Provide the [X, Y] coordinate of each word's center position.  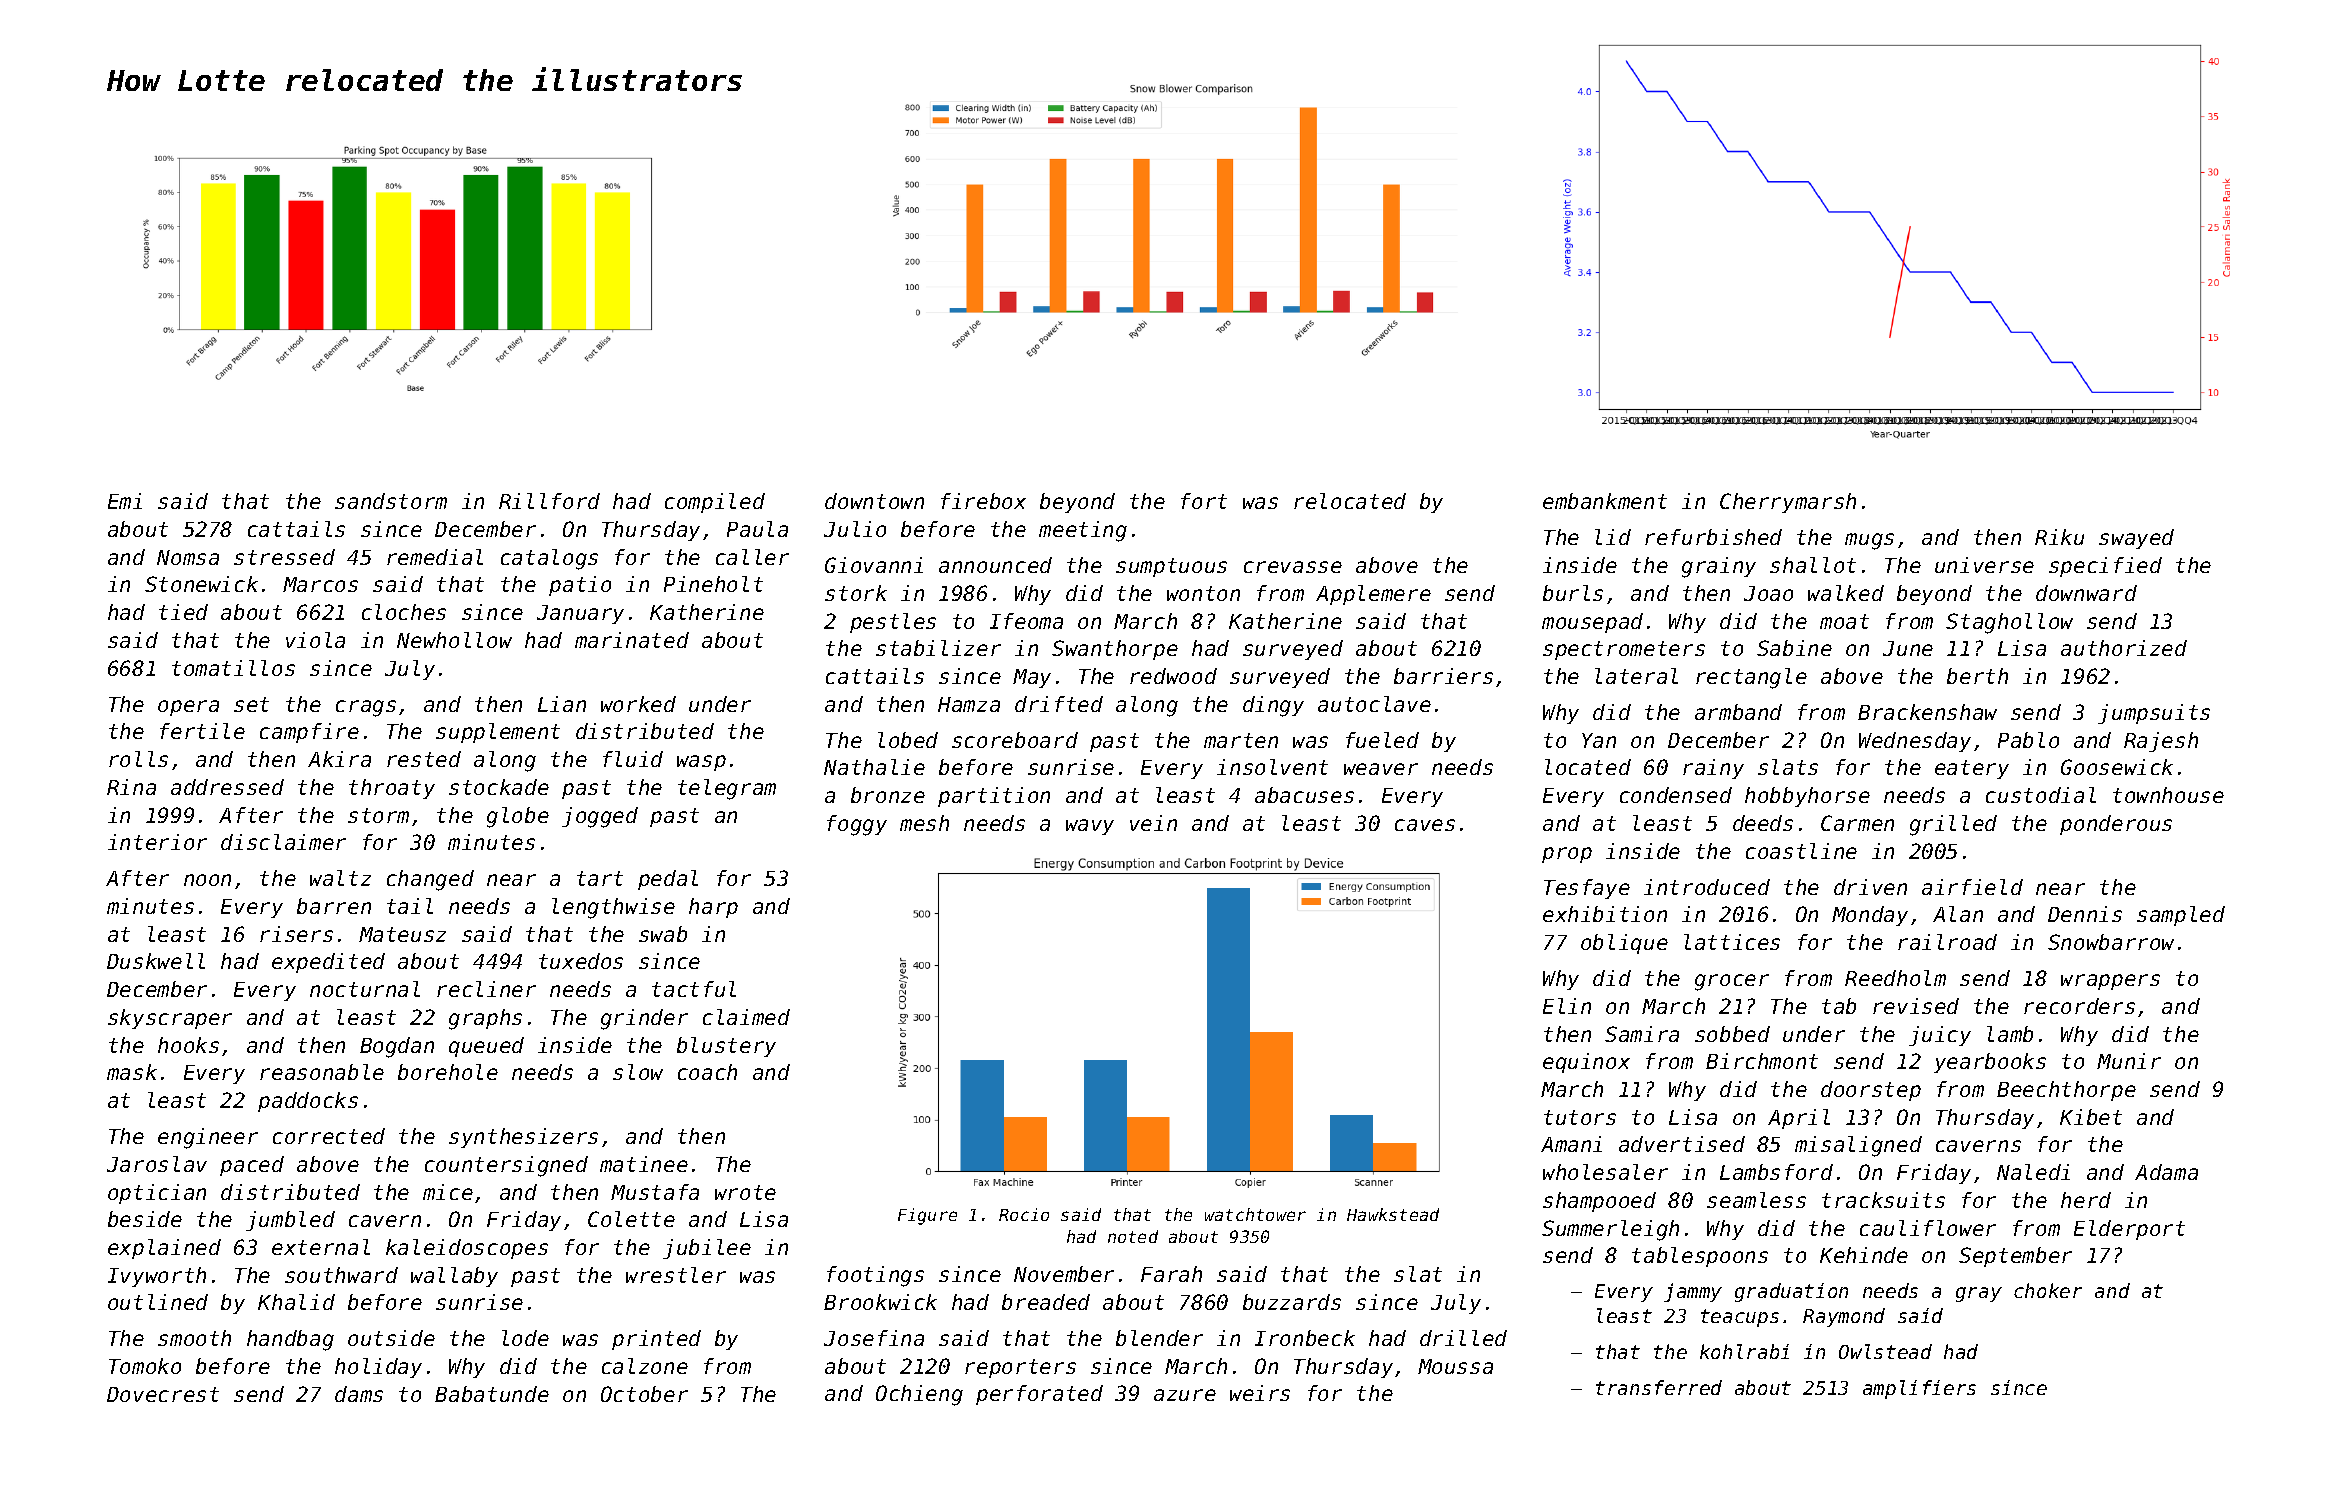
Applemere [1373, 595]
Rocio [1024, 1214]
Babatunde [492, 1394]
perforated [1039, 1395]
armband [1738, 712]
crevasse [1293, 567]
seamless [1756, 1200]
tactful [694, 989]
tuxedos [581, 961]
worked [638, 704]
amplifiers [1919, 1389]
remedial [435, 557]
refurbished [1713, 537]
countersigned [506, 1166]
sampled [2181, 916]
